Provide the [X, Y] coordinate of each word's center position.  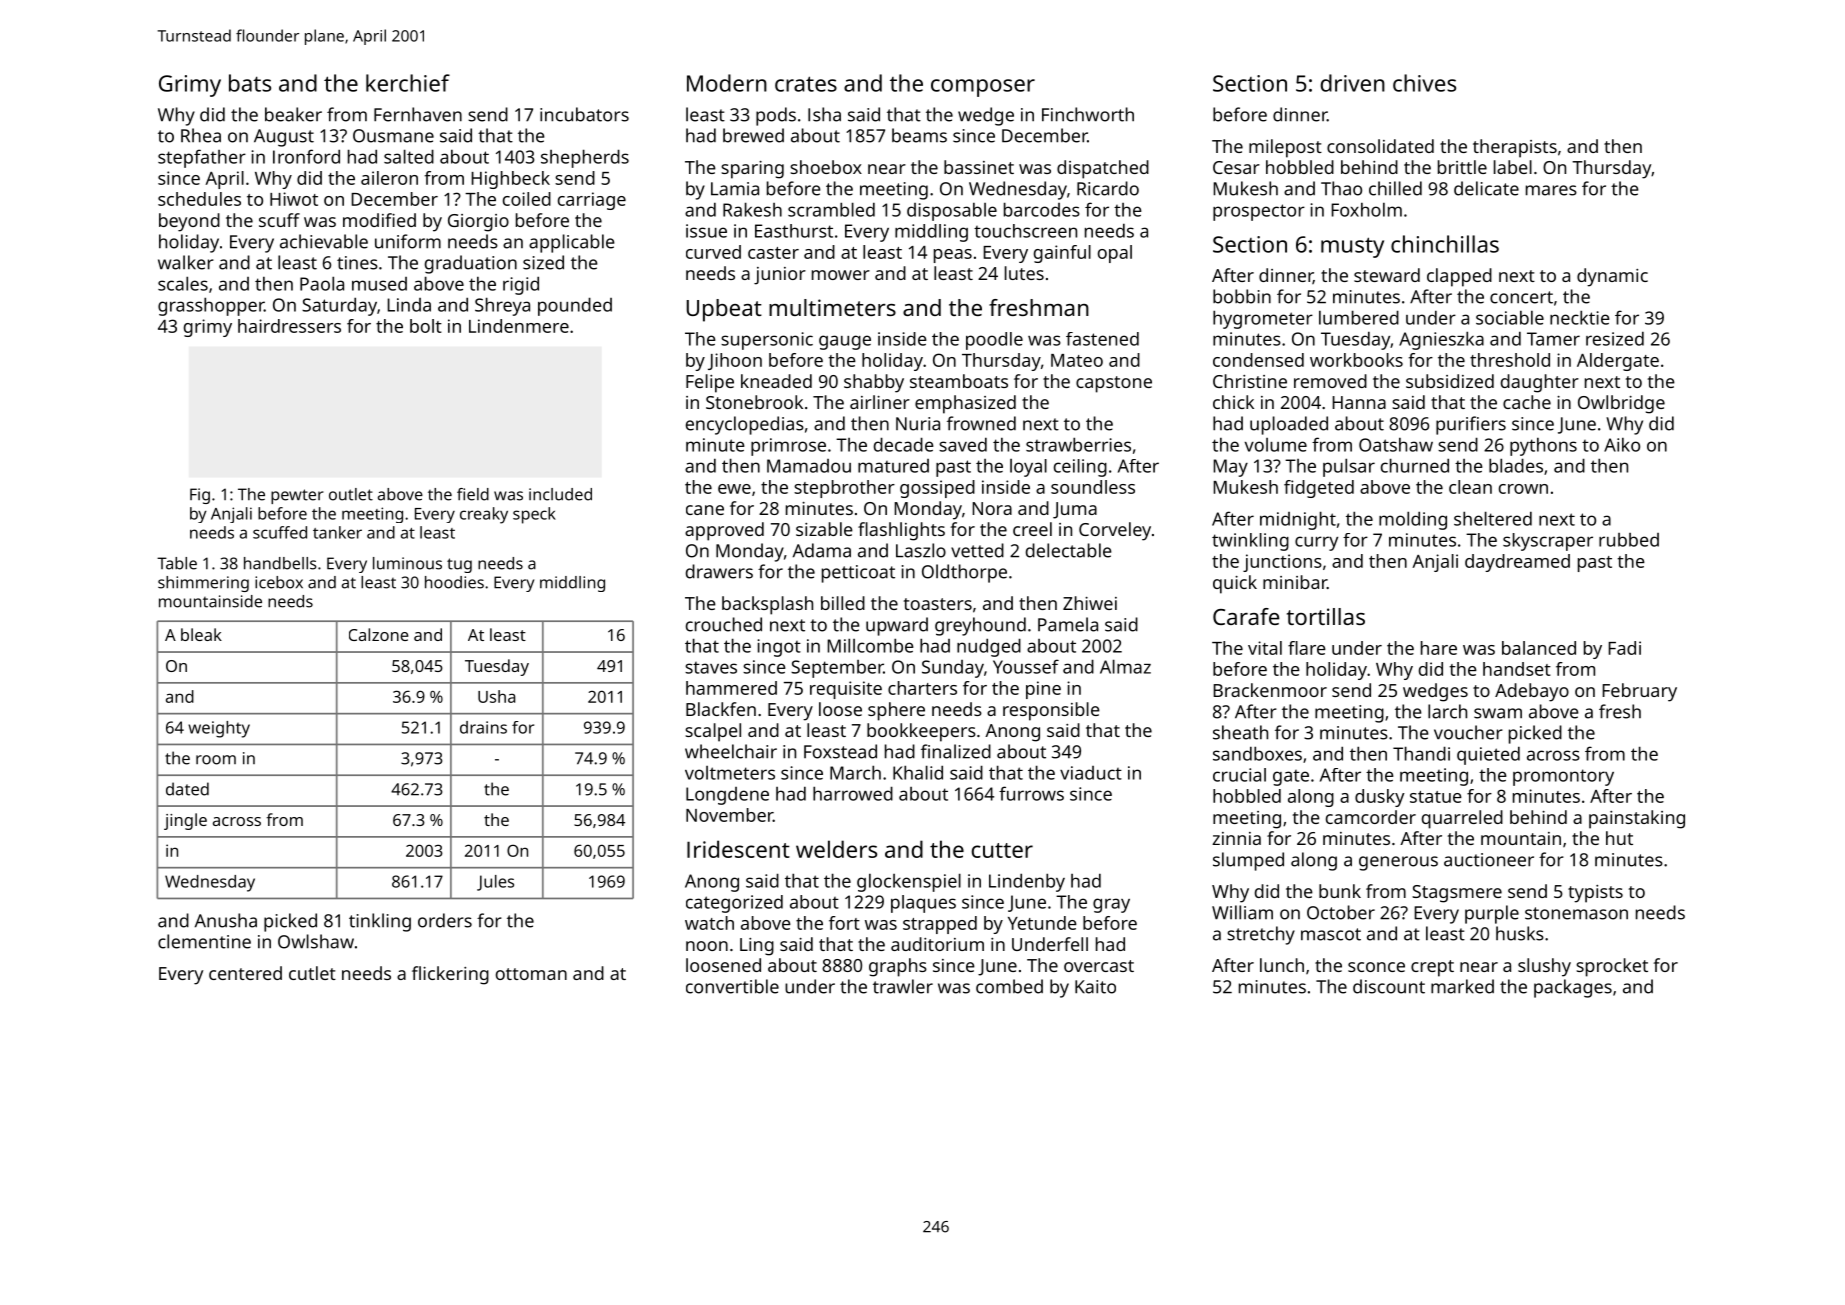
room [216, 760]
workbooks [1356, 360]
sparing [752, 170]
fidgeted [1319, 489]
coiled [527, 199]
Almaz [1125, 666]
